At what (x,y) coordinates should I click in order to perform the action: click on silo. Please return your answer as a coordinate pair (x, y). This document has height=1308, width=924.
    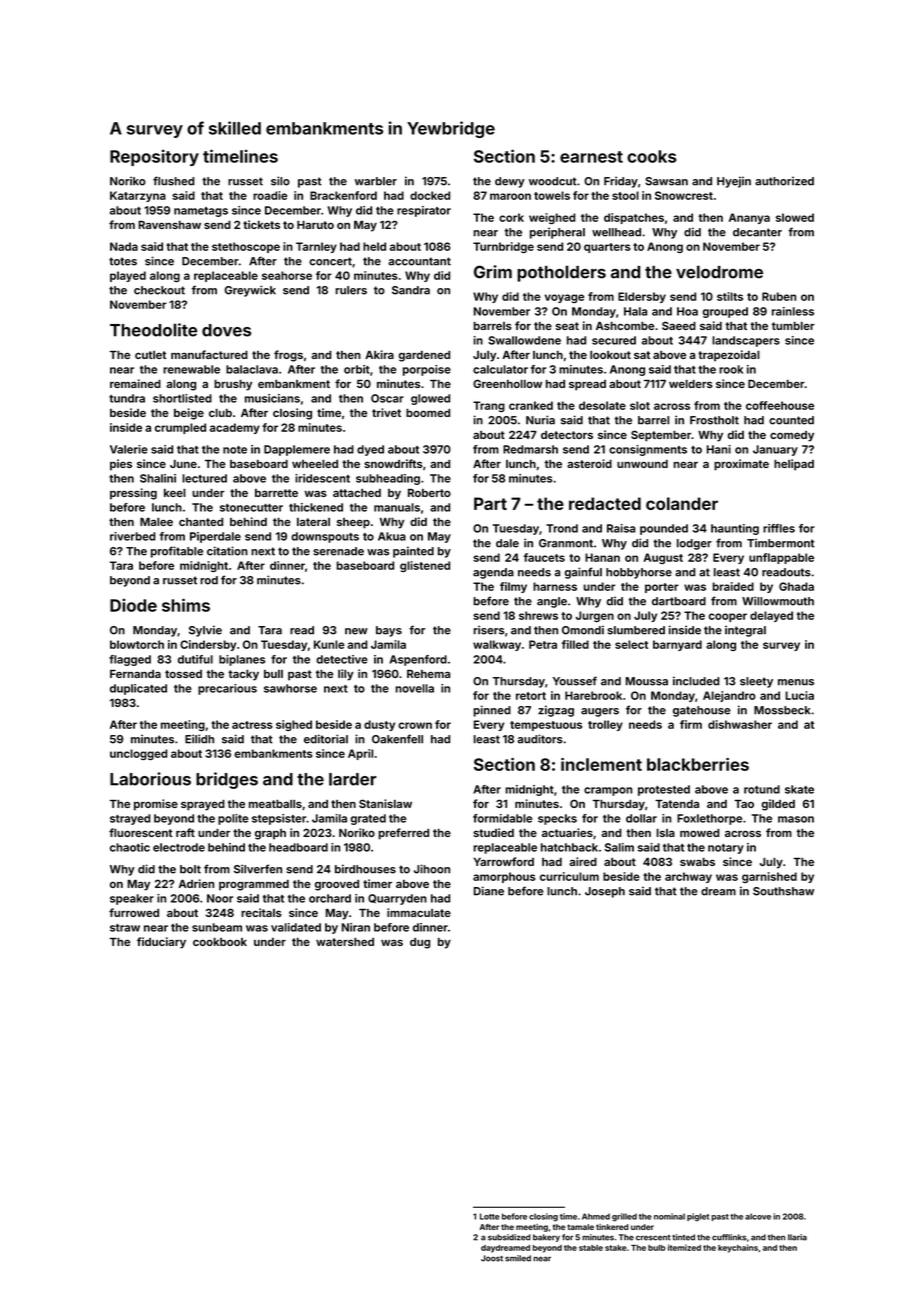
    Looking at the image, I should click on (280, 181).
